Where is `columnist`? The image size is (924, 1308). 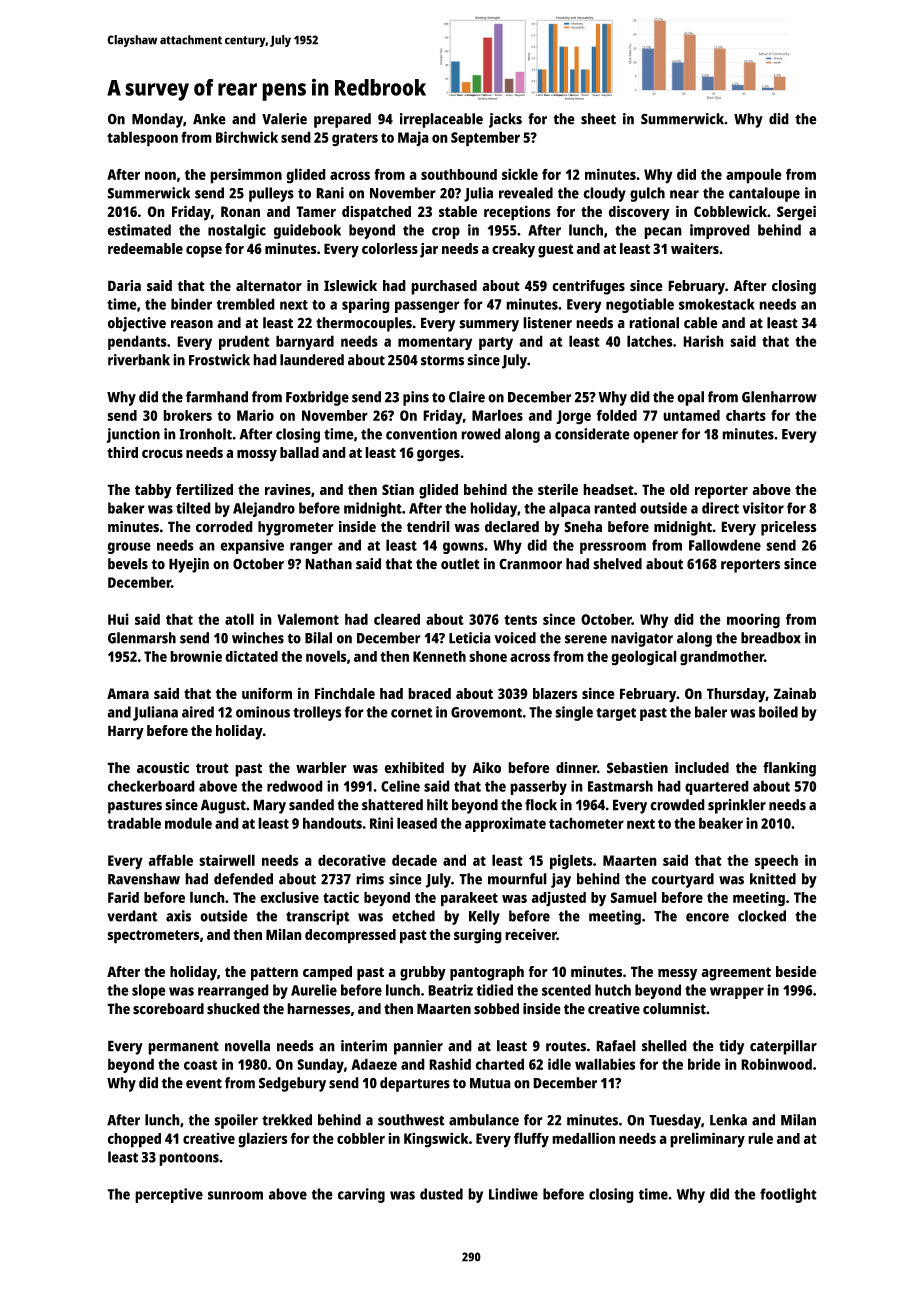
columnist is located at coordinates (674, 1009).
